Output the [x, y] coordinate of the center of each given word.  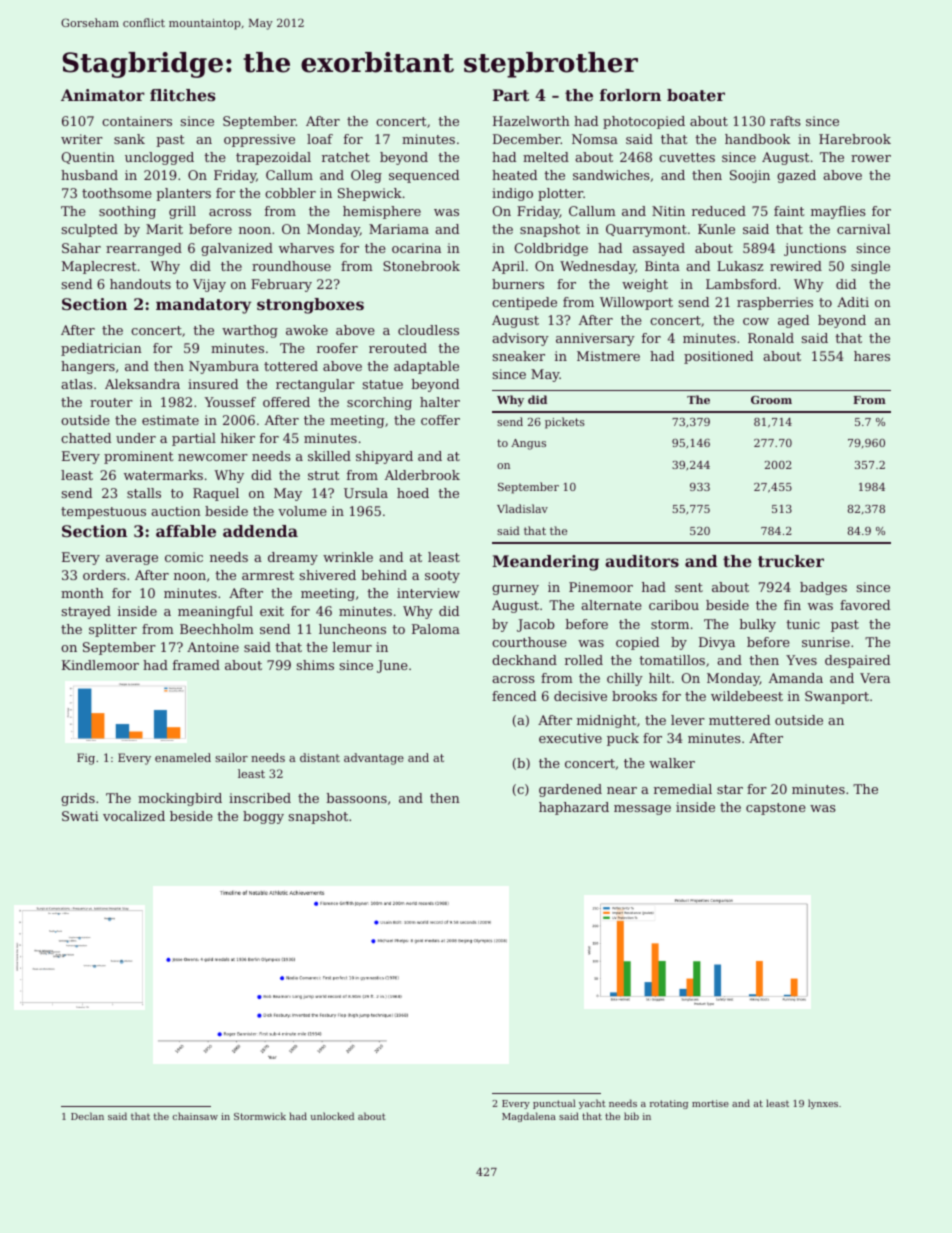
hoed [413, 493]
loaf [320, 139]
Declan [87, 1116]
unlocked [332, 1116]
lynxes [823, 1104]
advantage [374, 759]
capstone [776, 809]
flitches [183, 95]
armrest [268, 575]
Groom [771, 400]
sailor [231, 757]
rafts [785, 121]
